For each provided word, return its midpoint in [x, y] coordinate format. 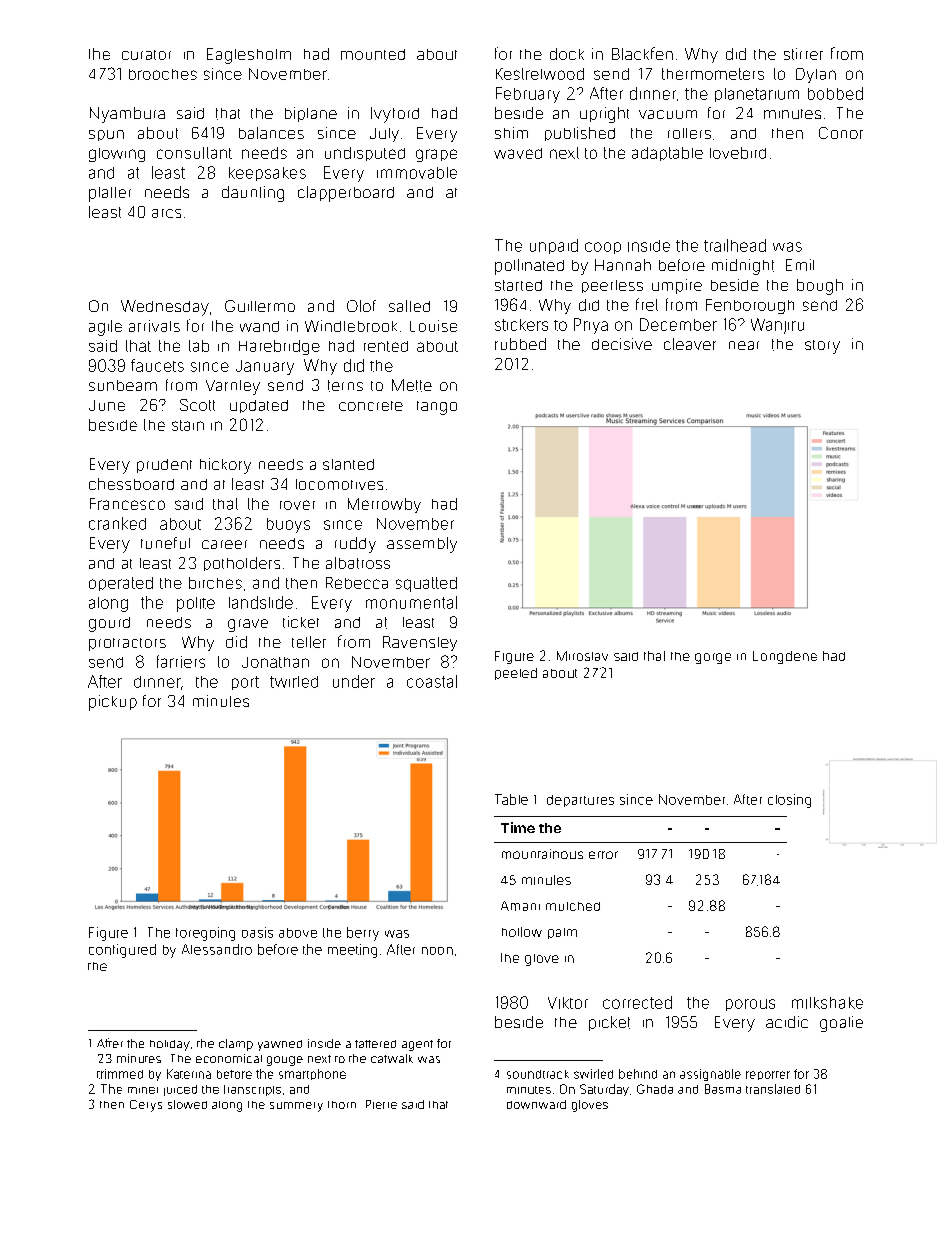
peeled [516, 674]
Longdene [785, 657]
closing [789, 801]
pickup [113, 703]
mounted [373, 54]
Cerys [146, 1106]
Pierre [381, 1104]
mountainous [542, 854]
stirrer [803, 54]
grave [248, 625]
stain [188, 425]
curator [146, 55]
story [822, 347]
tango [437, 408]
